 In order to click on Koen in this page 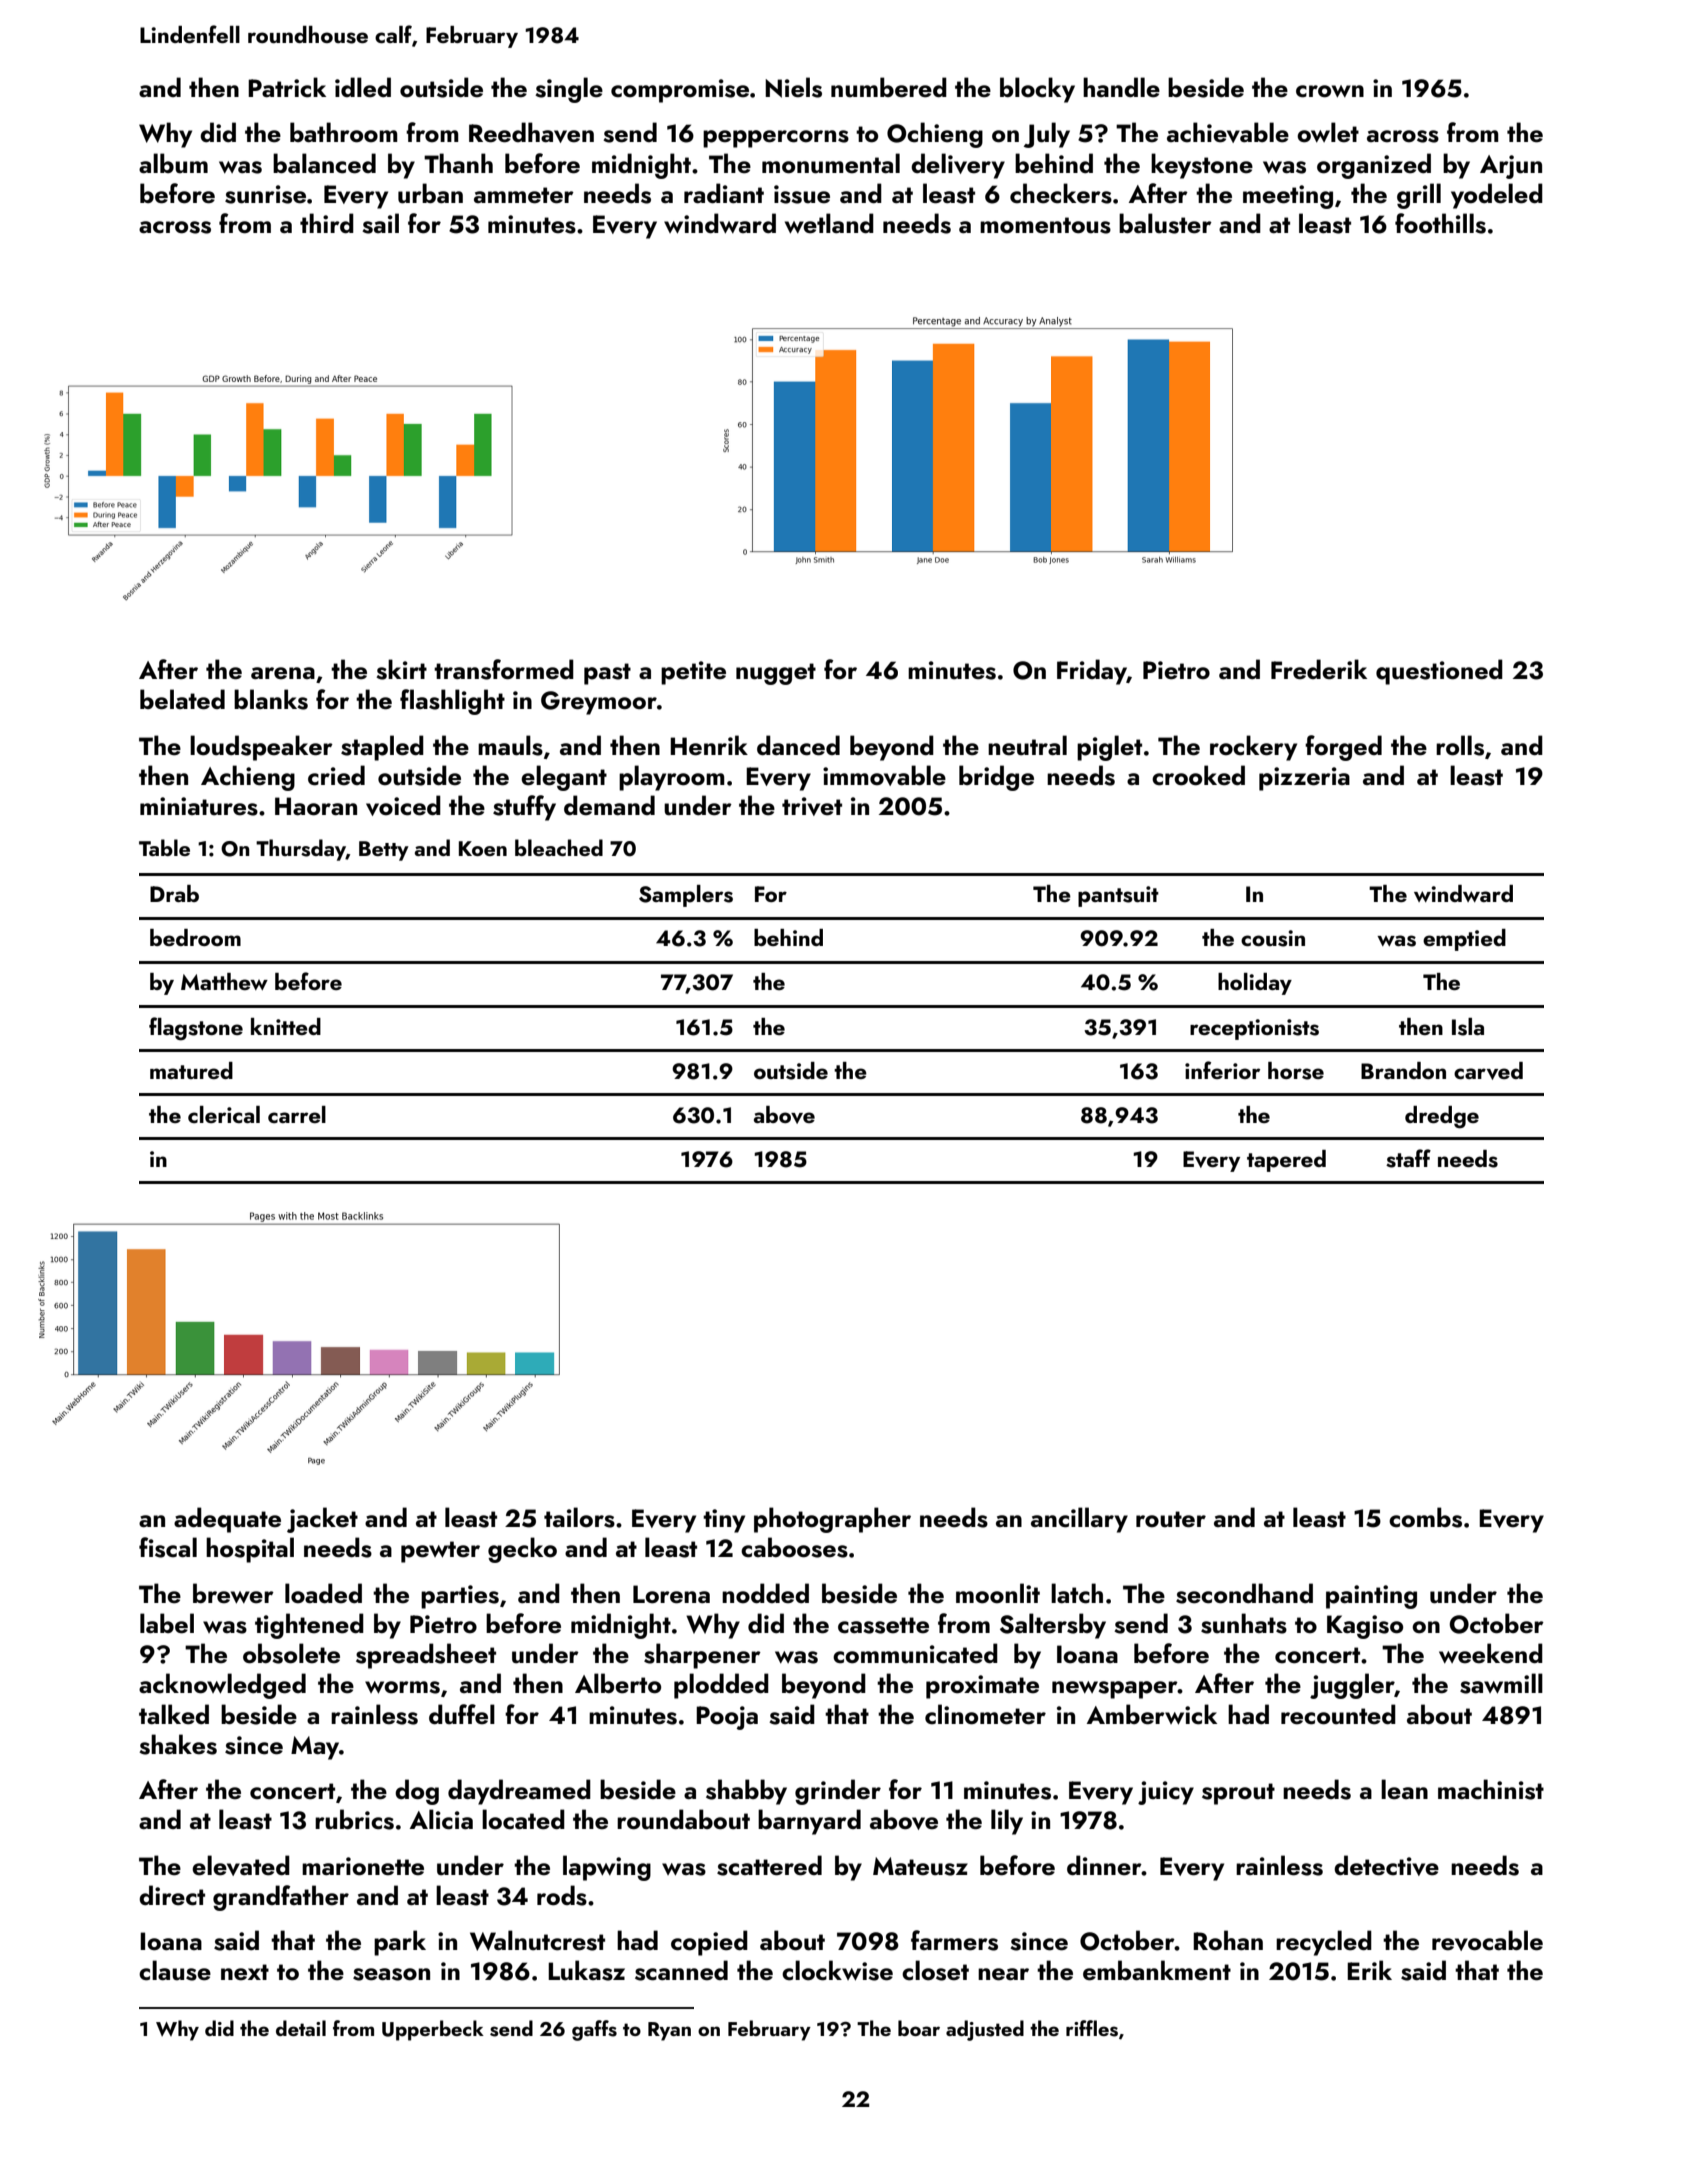, I will do `click(483, 848)`.
